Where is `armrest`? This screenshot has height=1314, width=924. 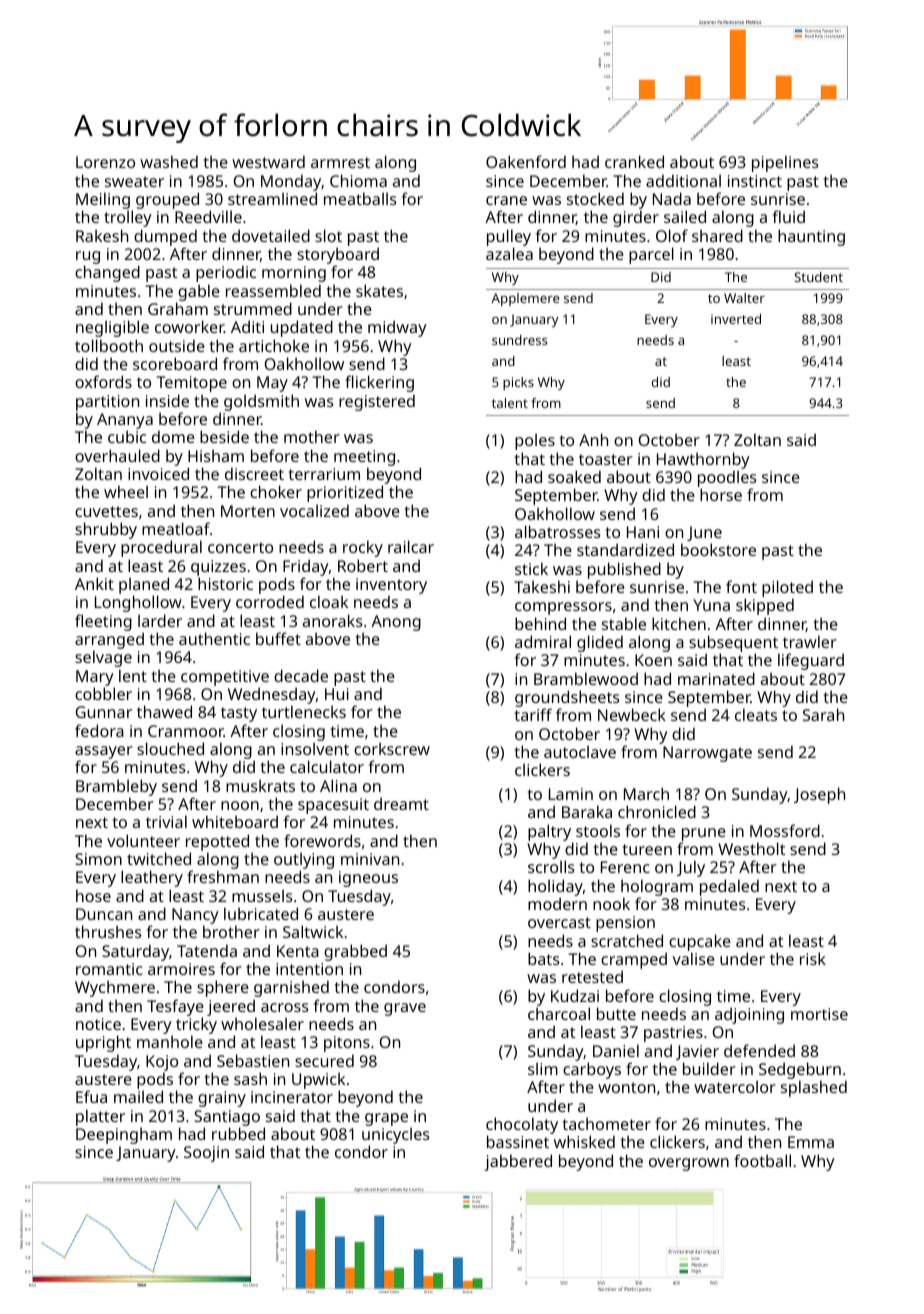 armrest is located at coordinates (340, 162).
